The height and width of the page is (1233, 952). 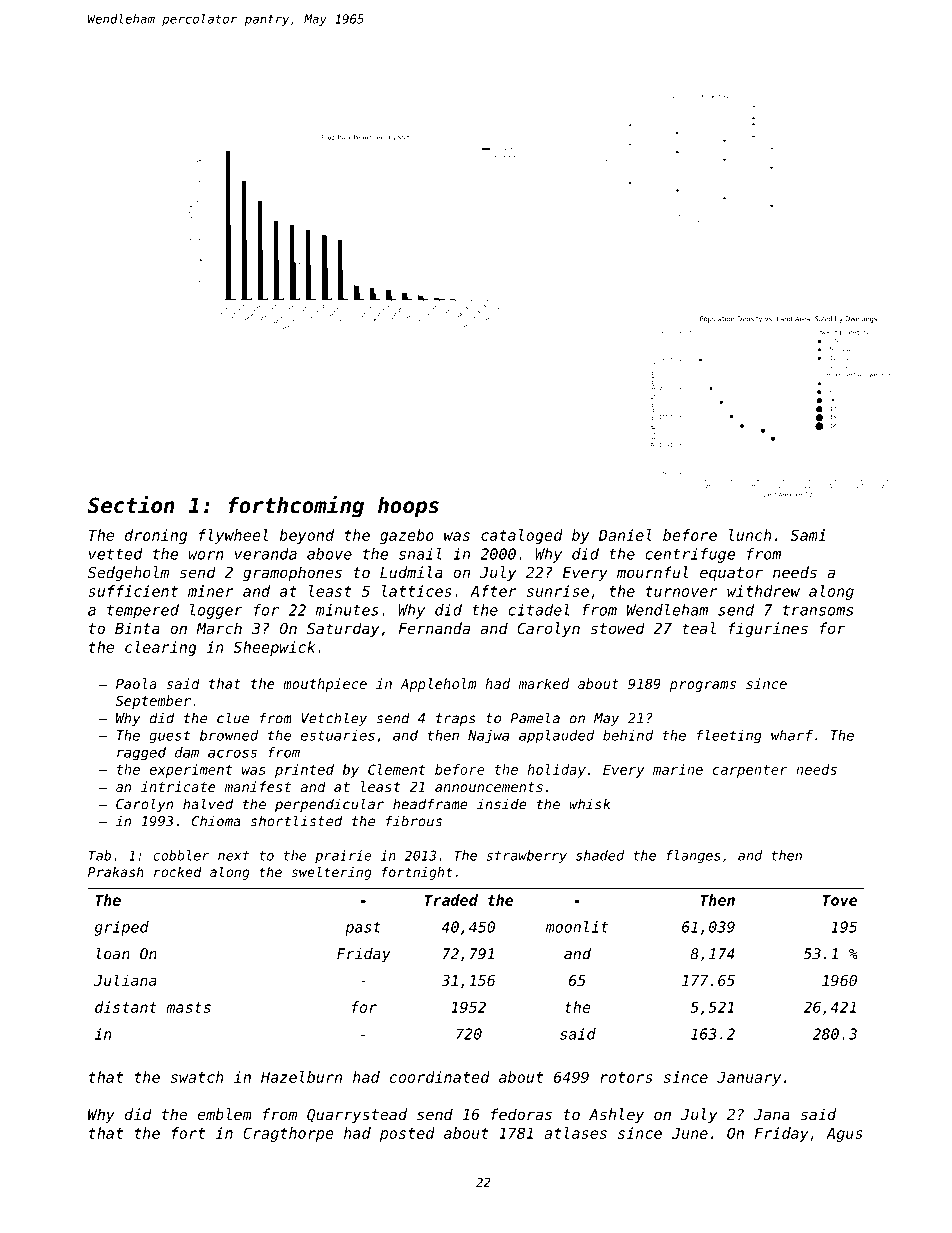 I want to click on Jana, so click(x=772, y=1114).
